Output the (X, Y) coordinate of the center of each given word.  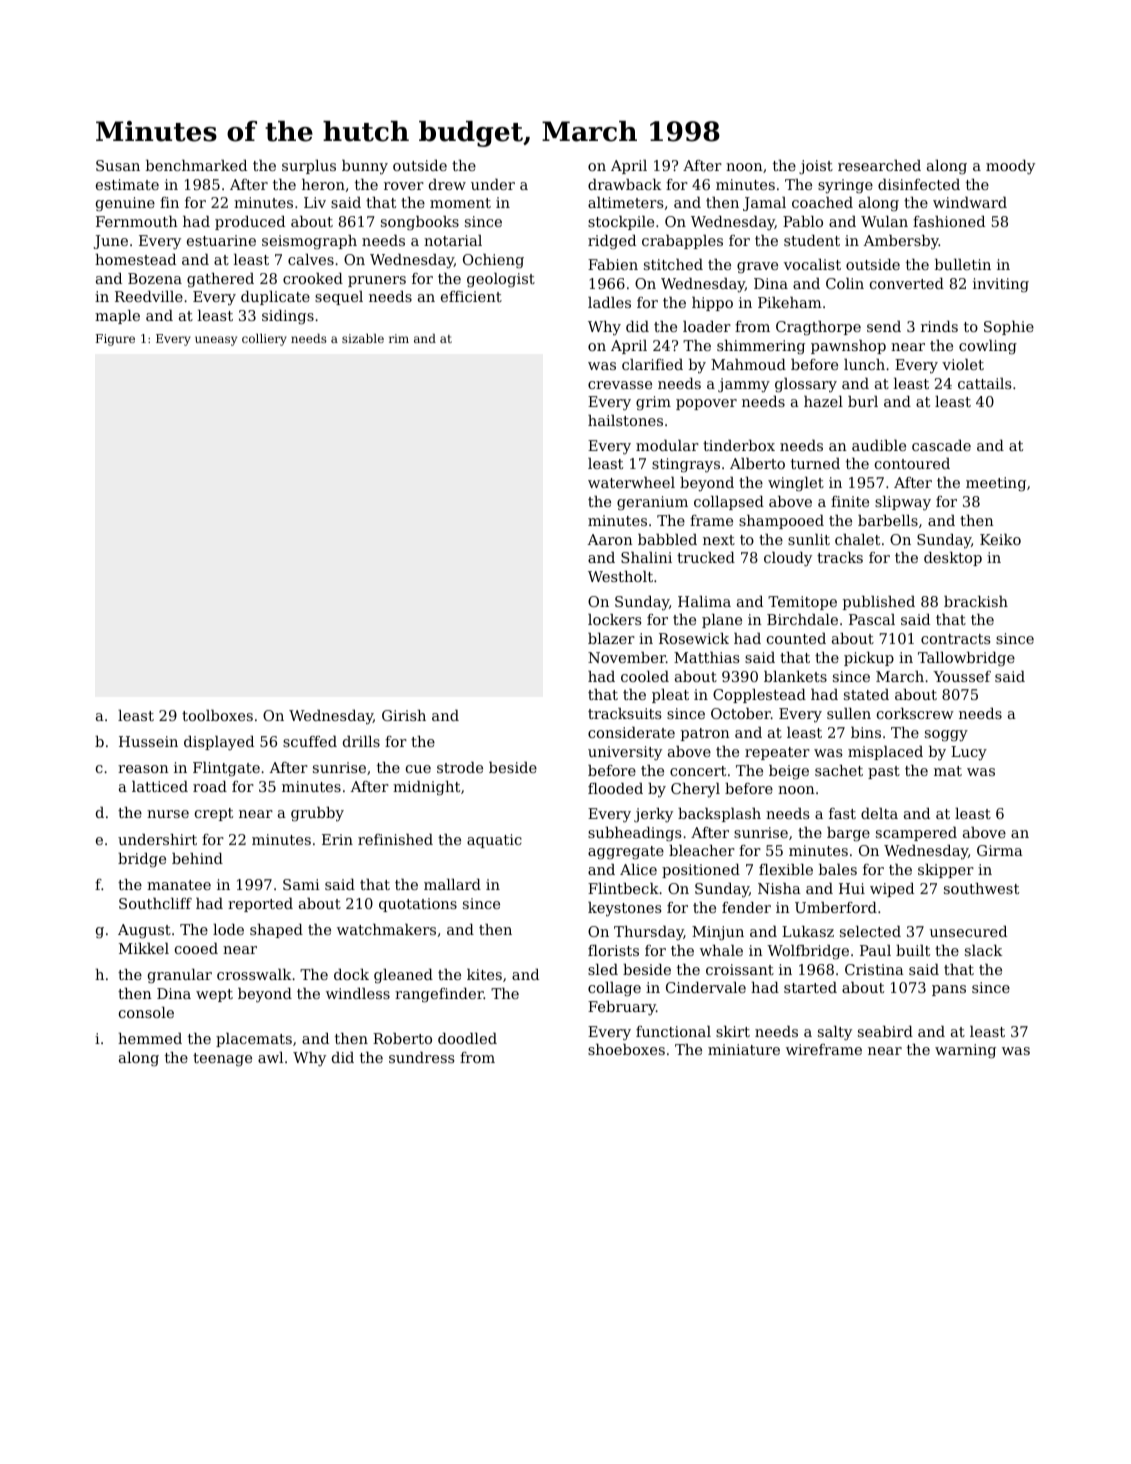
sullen (849, 713)
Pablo (803, 221)
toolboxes (217, 715)
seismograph (309, 242)
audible (879, 445)
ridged (612, 242)
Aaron (610, 539)
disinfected (919, 184)
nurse (168, 814)
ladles (609, 302)
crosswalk (254, 974)
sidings (288, 317)
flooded (615, 788)
